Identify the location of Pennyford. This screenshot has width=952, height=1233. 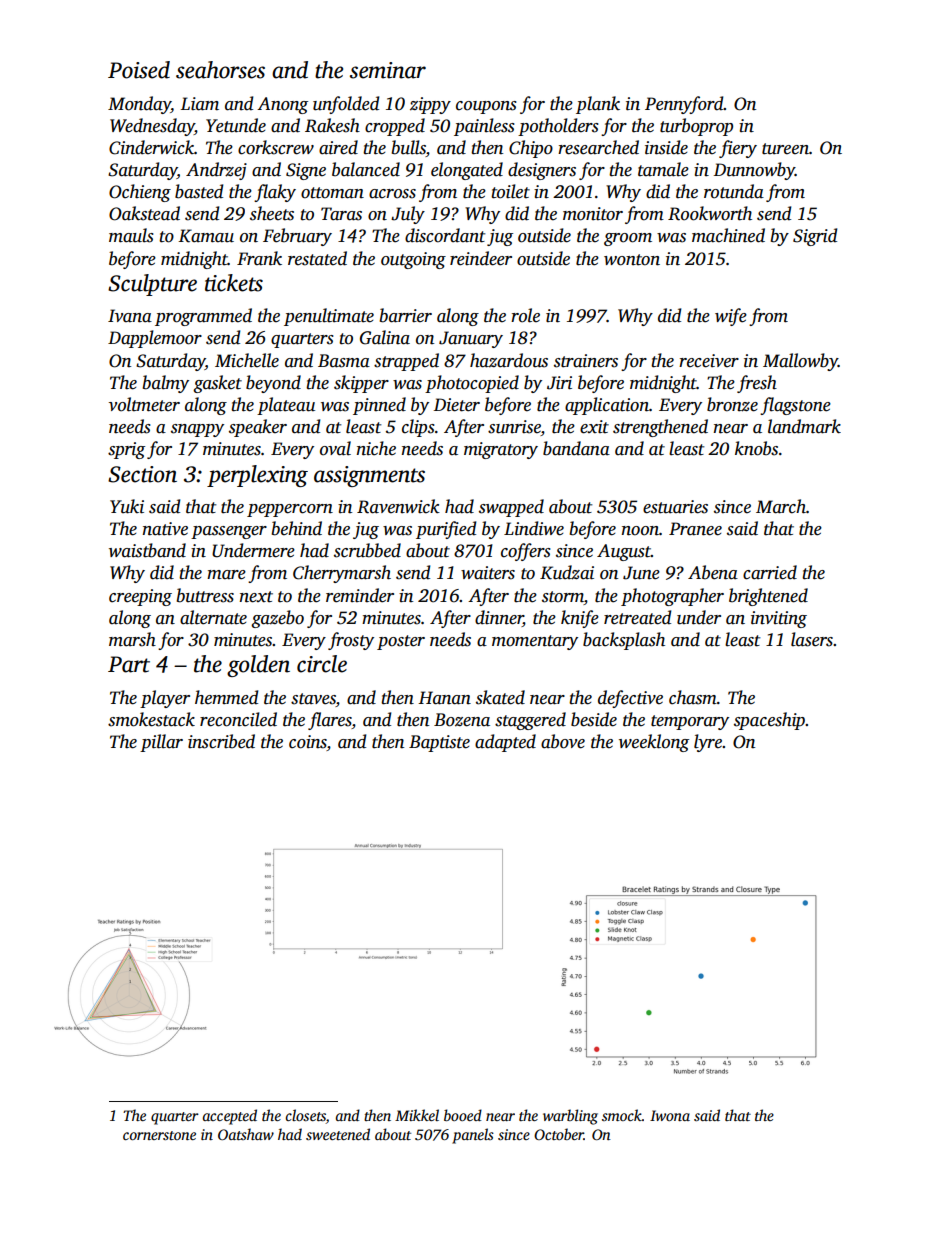
(684, 105).
